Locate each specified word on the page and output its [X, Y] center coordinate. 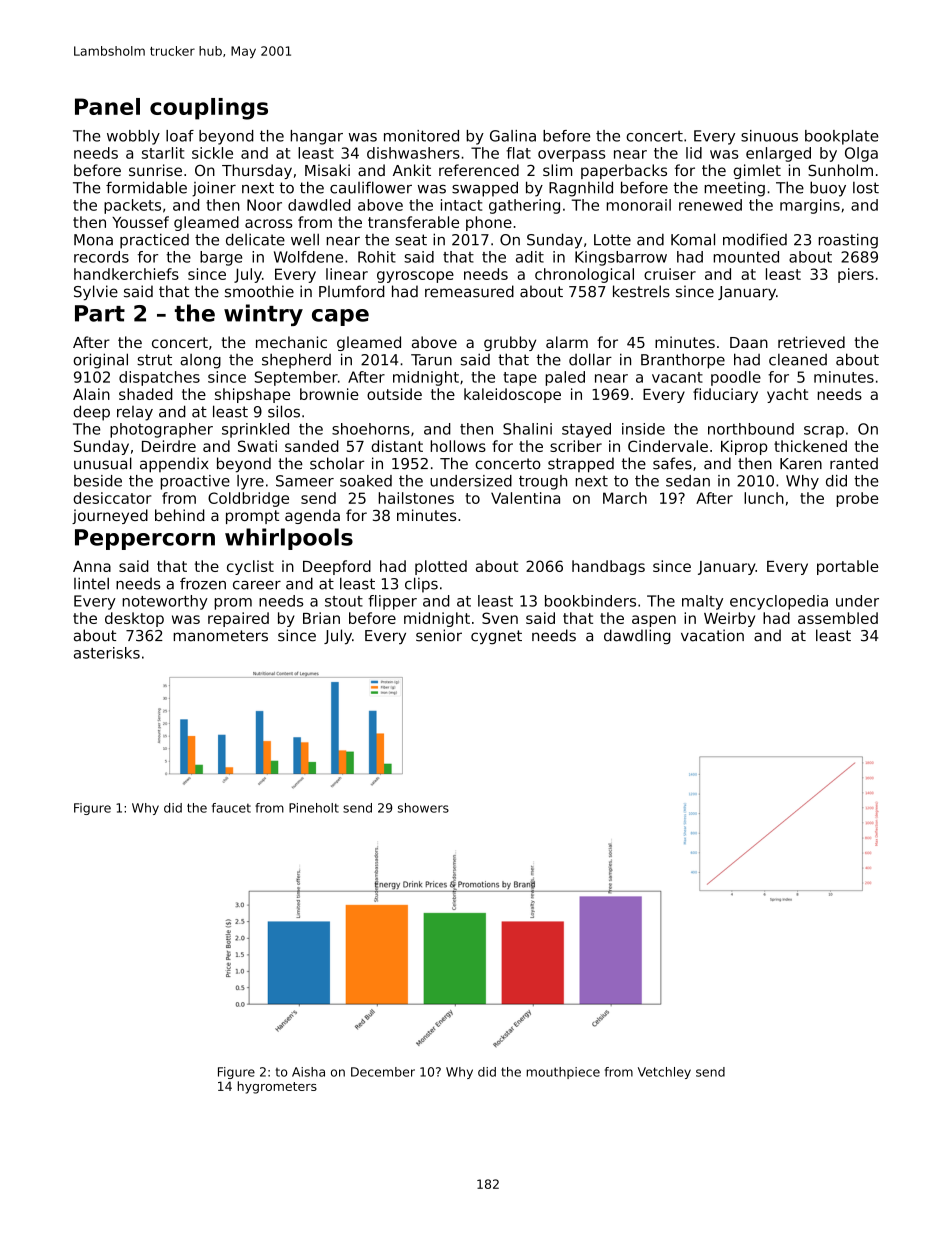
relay [135, 413]
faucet [231, 808]
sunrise [155, 170]
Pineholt [314, 808]
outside [394, 394]
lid [694, 153]
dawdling [637, 637]
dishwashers [413, 153]
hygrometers [277, 1087]
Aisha [308, 1072]
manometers [220, 636]
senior [439, 635]
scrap [824, 432]
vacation [712, 635]
